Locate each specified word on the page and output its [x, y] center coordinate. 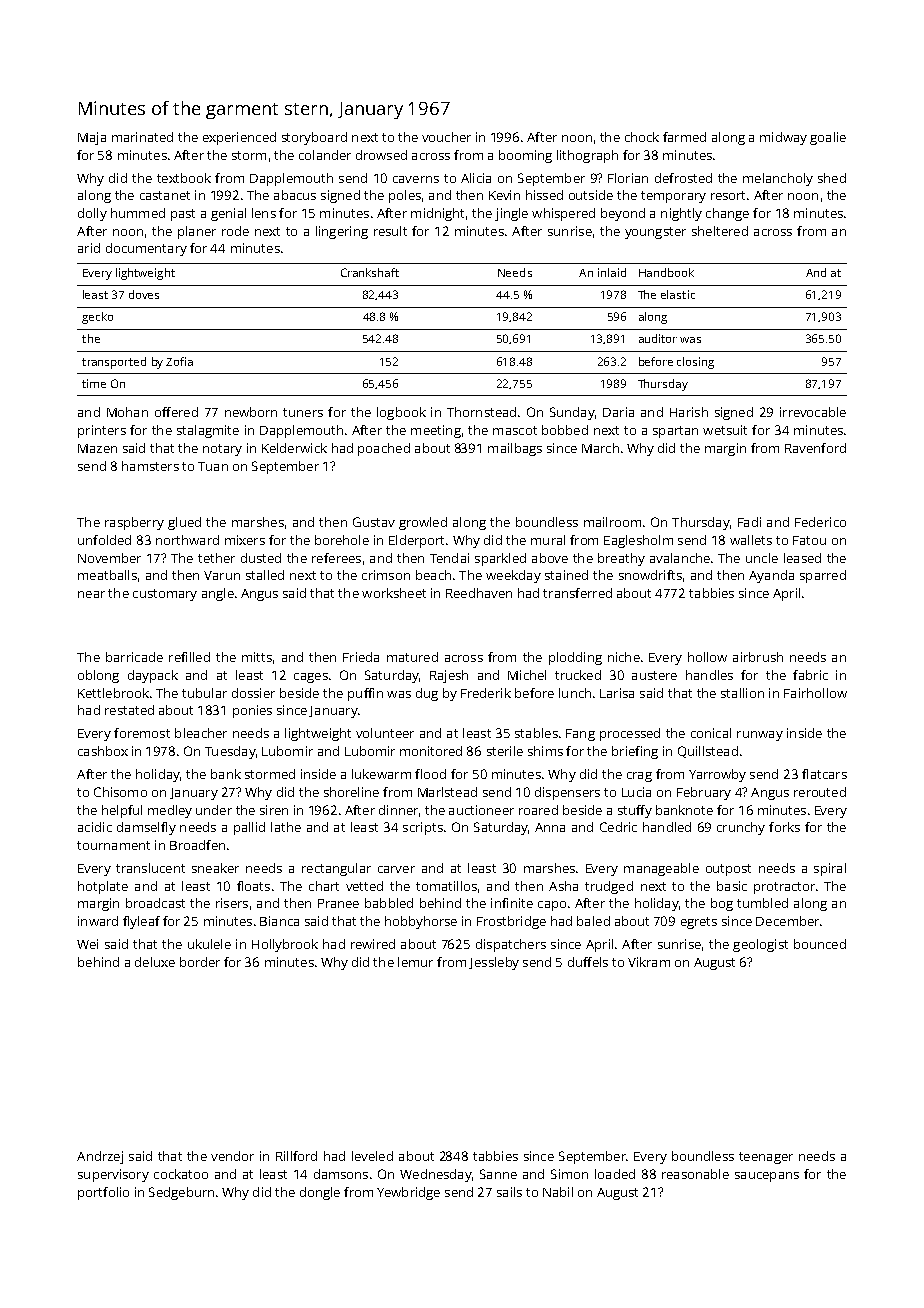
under [214, 810]
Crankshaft [370, 272]
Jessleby [494, 963]
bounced [820, 944]
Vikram [649, 962]
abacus [295, 195]
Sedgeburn [181, 1193]
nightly [681, 214]
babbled [389, 903]
